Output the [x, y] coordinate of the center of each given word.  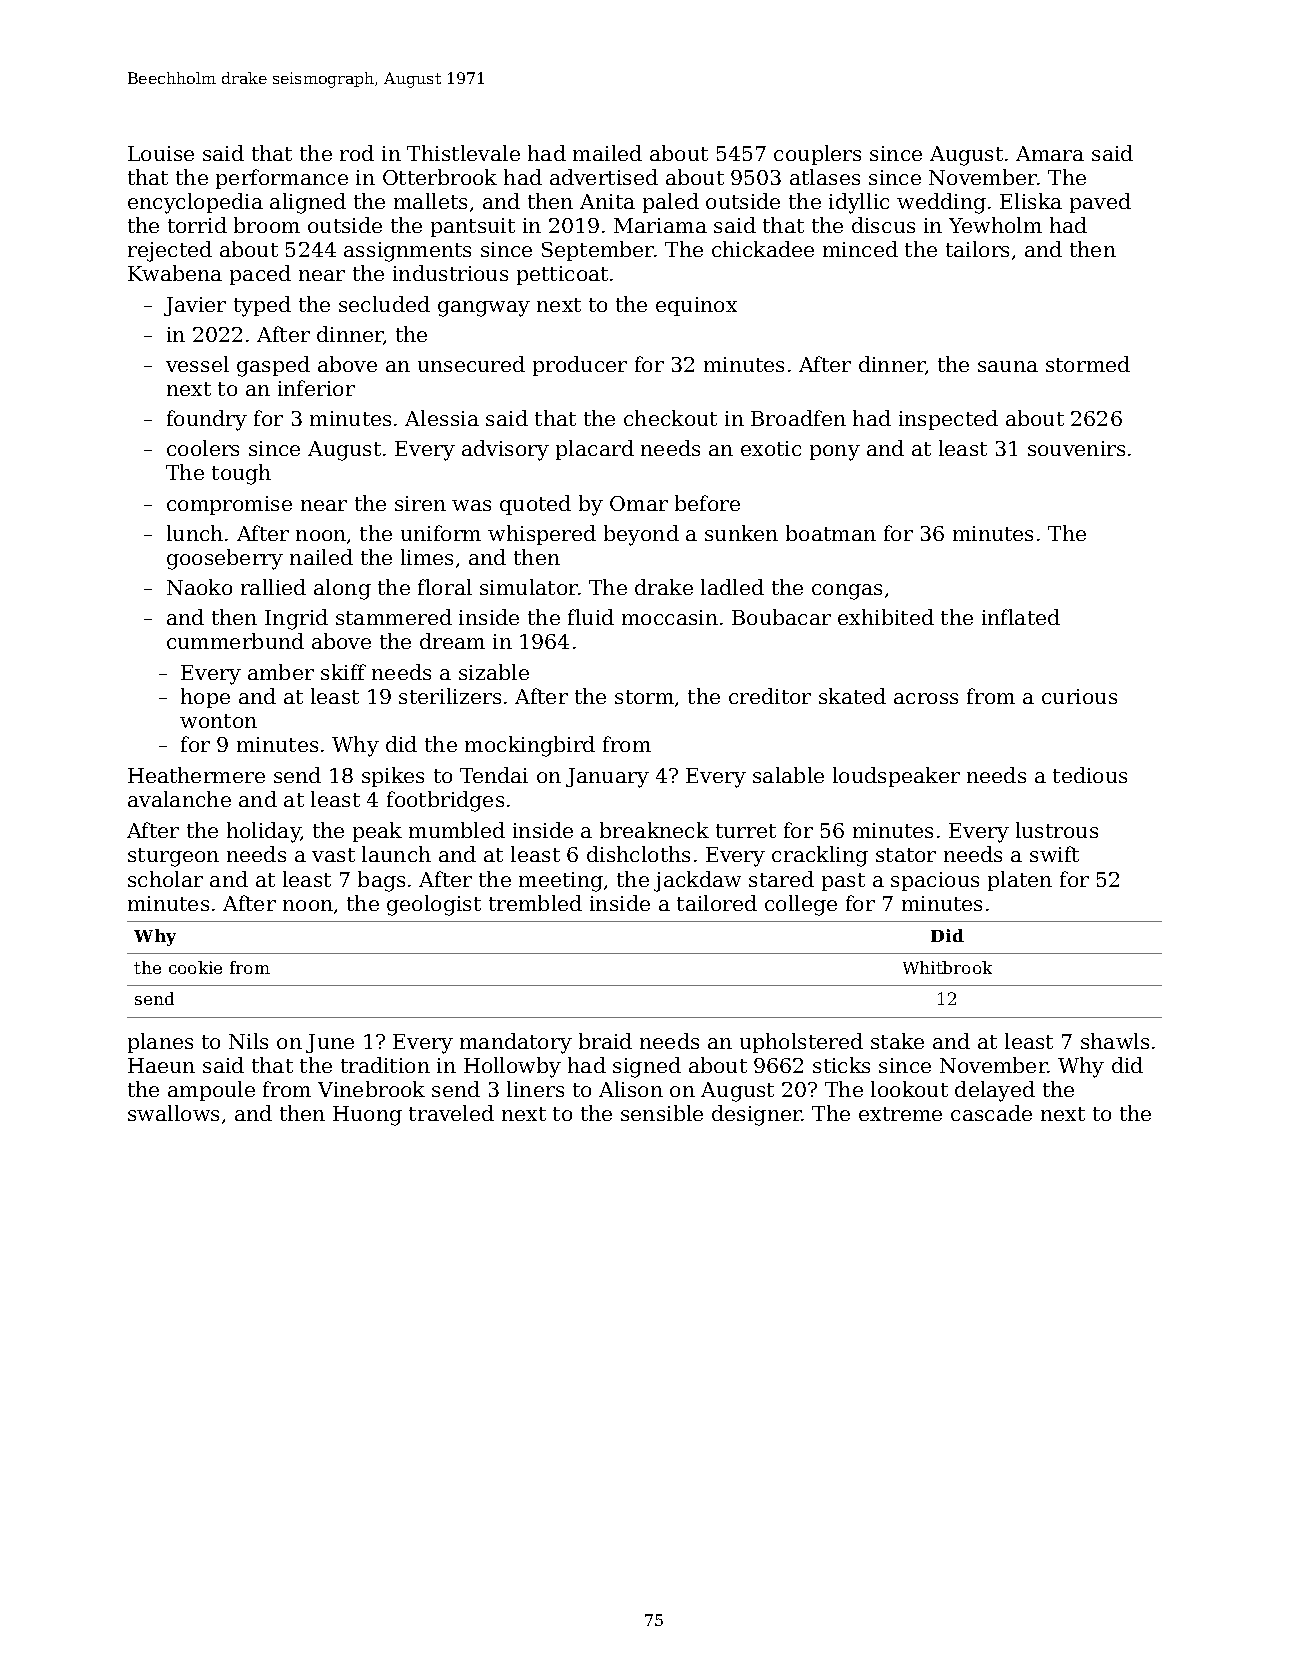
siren [420, 503]
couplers [817, 155]
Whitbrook [947, 967]
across [926, 698]
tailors [977, 249]
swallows [173, 1113]
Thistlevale [463, 153]
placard [595, 450]
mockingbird [530, 746]
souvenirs [1076, 448]
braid [605, 1041]
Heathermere [196, 775]
